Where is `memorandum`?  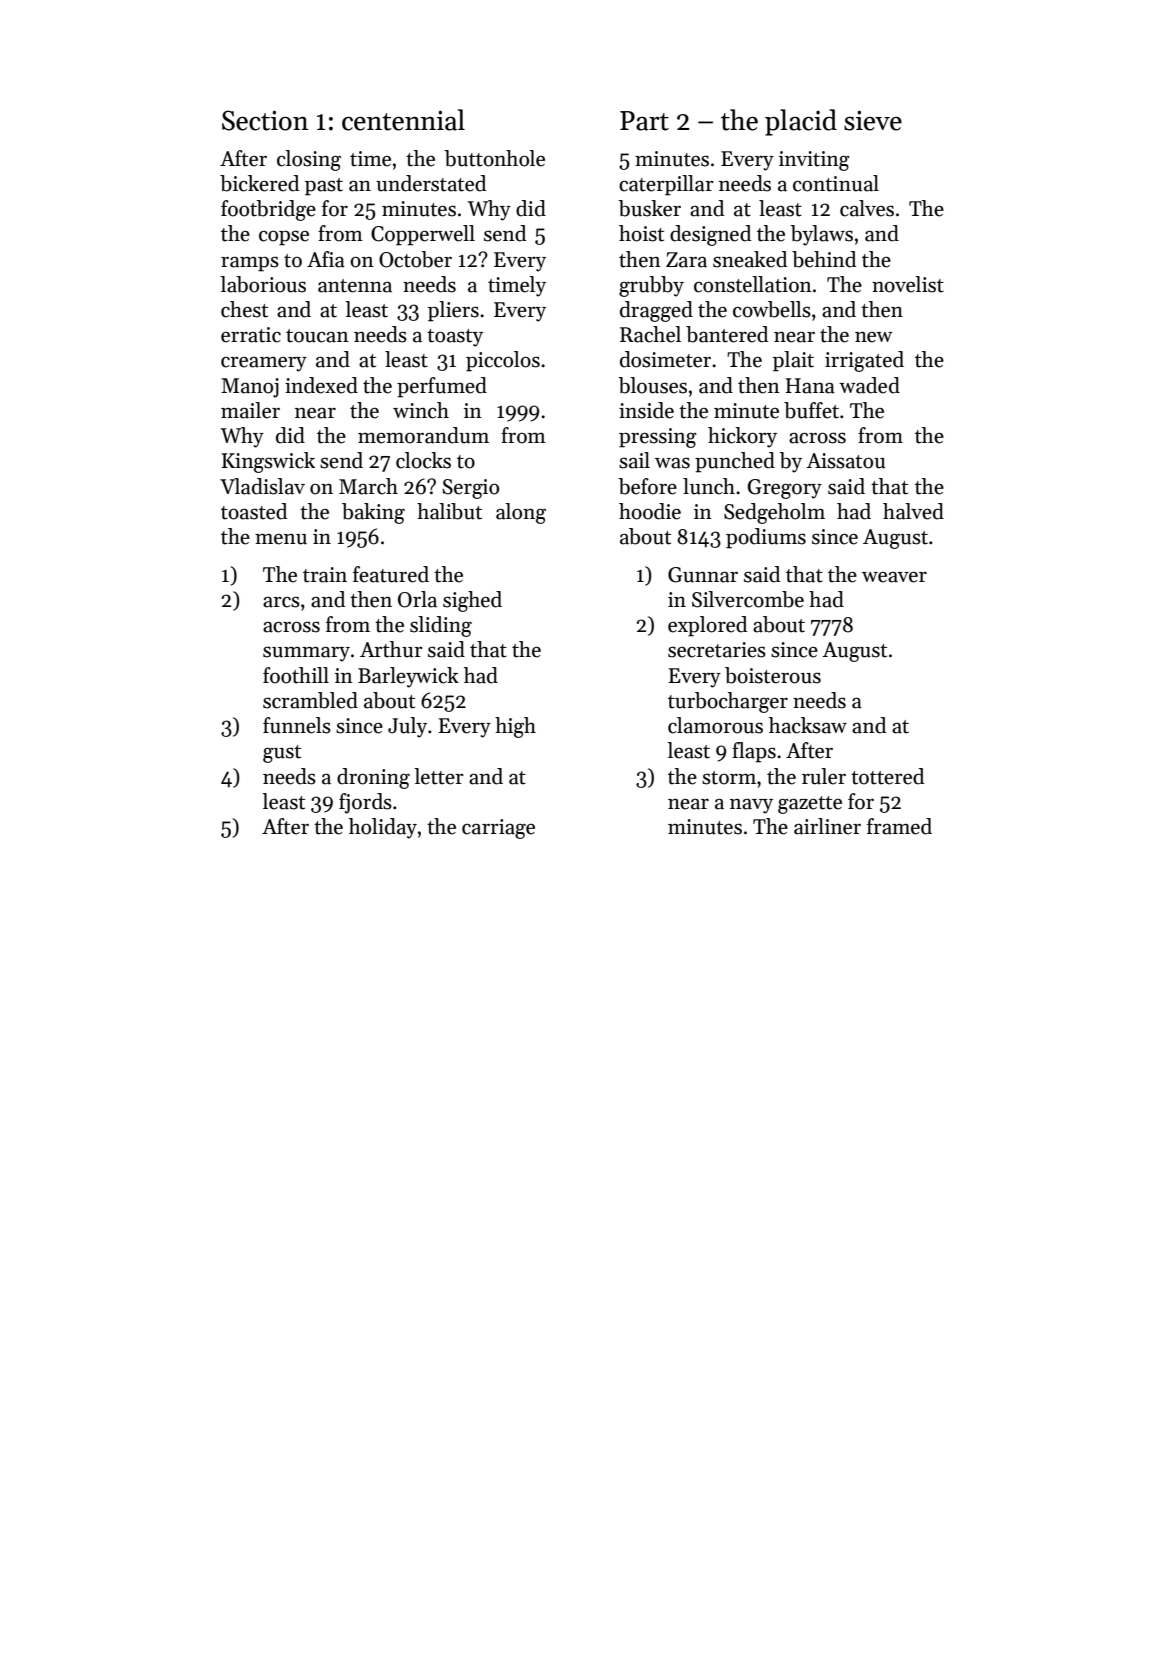
memorandum is located at coordinates (423, 435).
